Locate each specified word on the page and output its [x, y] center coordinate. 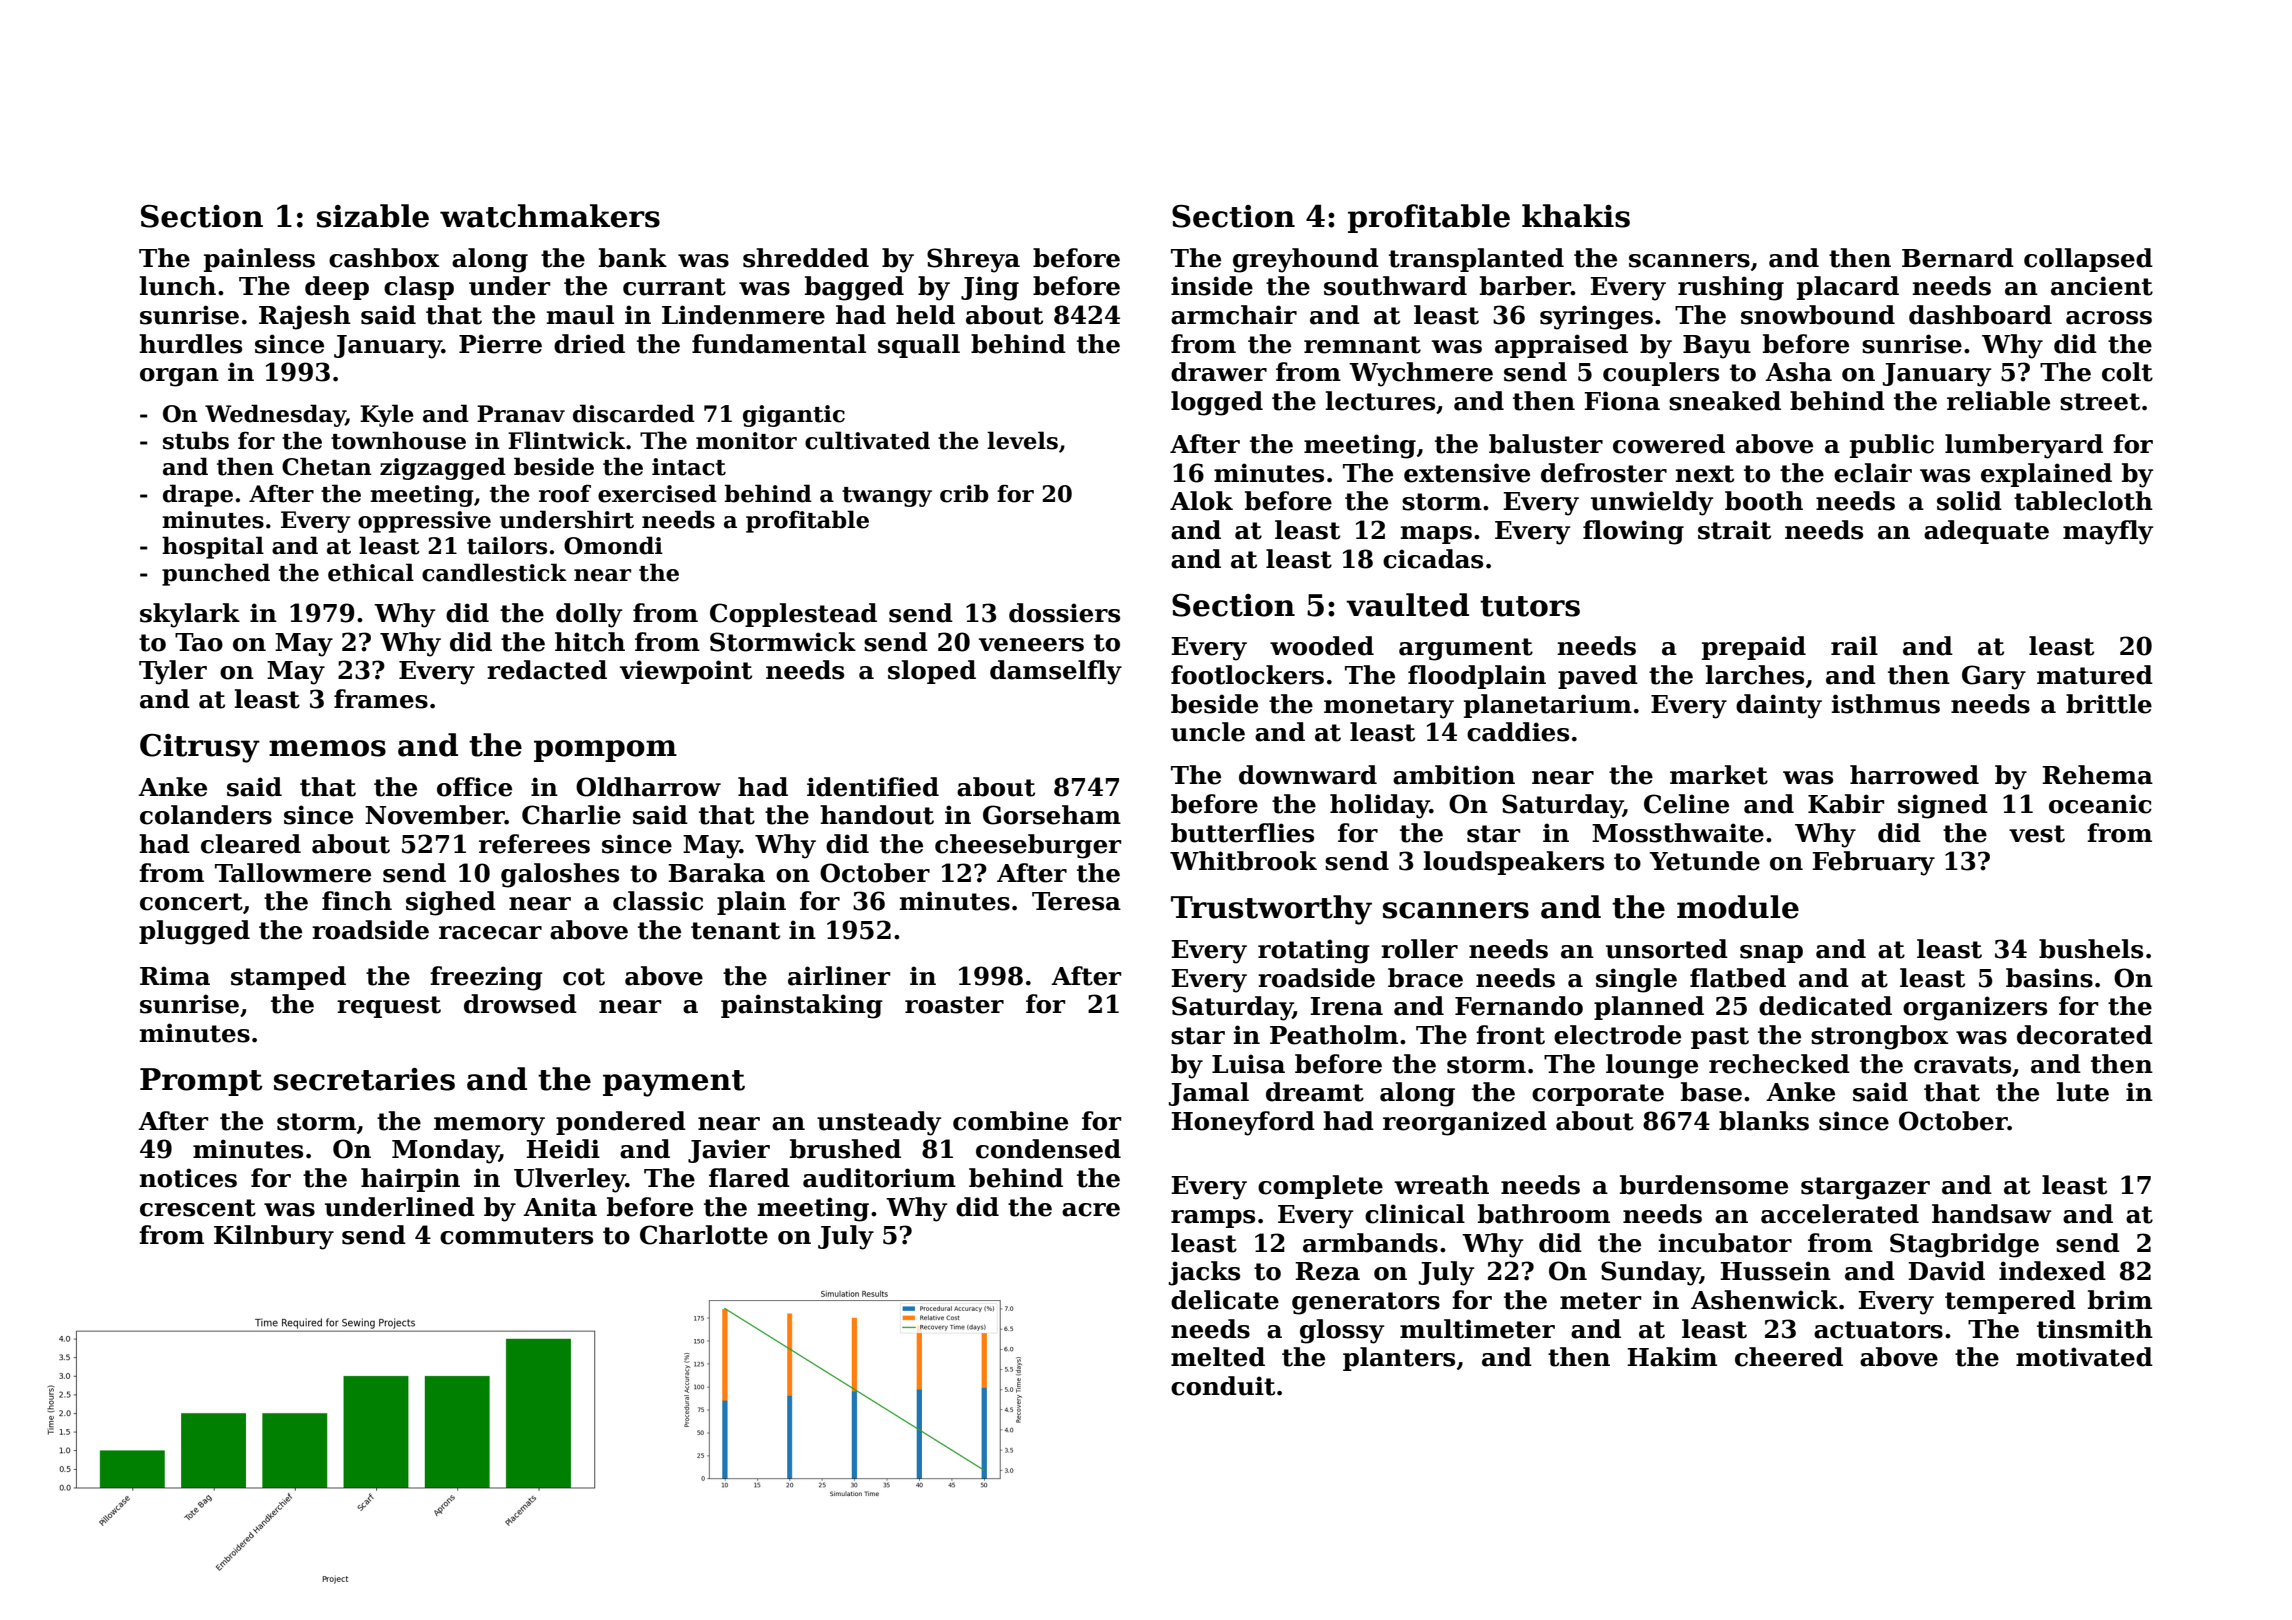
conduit [1223, 1386]
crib [964, 493]
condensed [1048, 1149]
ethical [371, 572]
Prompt [201, 1082]
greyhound [1306, 260]
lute [2082, 1092]
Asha [1798, 372]
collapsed [2088, 260]
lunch [177, 286]
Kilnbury [274, 1237]
